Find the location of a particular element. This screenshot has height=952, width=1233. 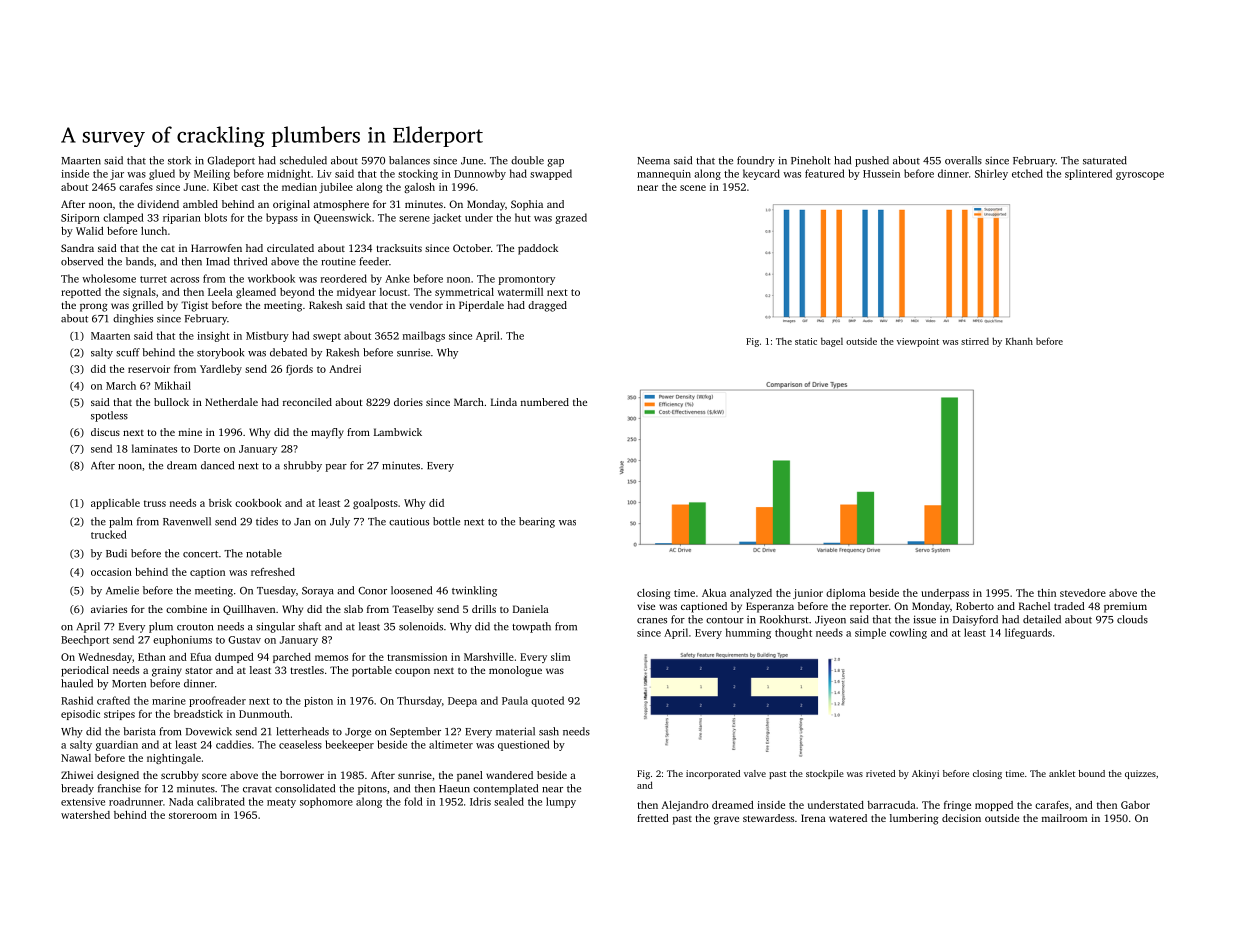

stevedore is located at coordinates (1083, 593).
